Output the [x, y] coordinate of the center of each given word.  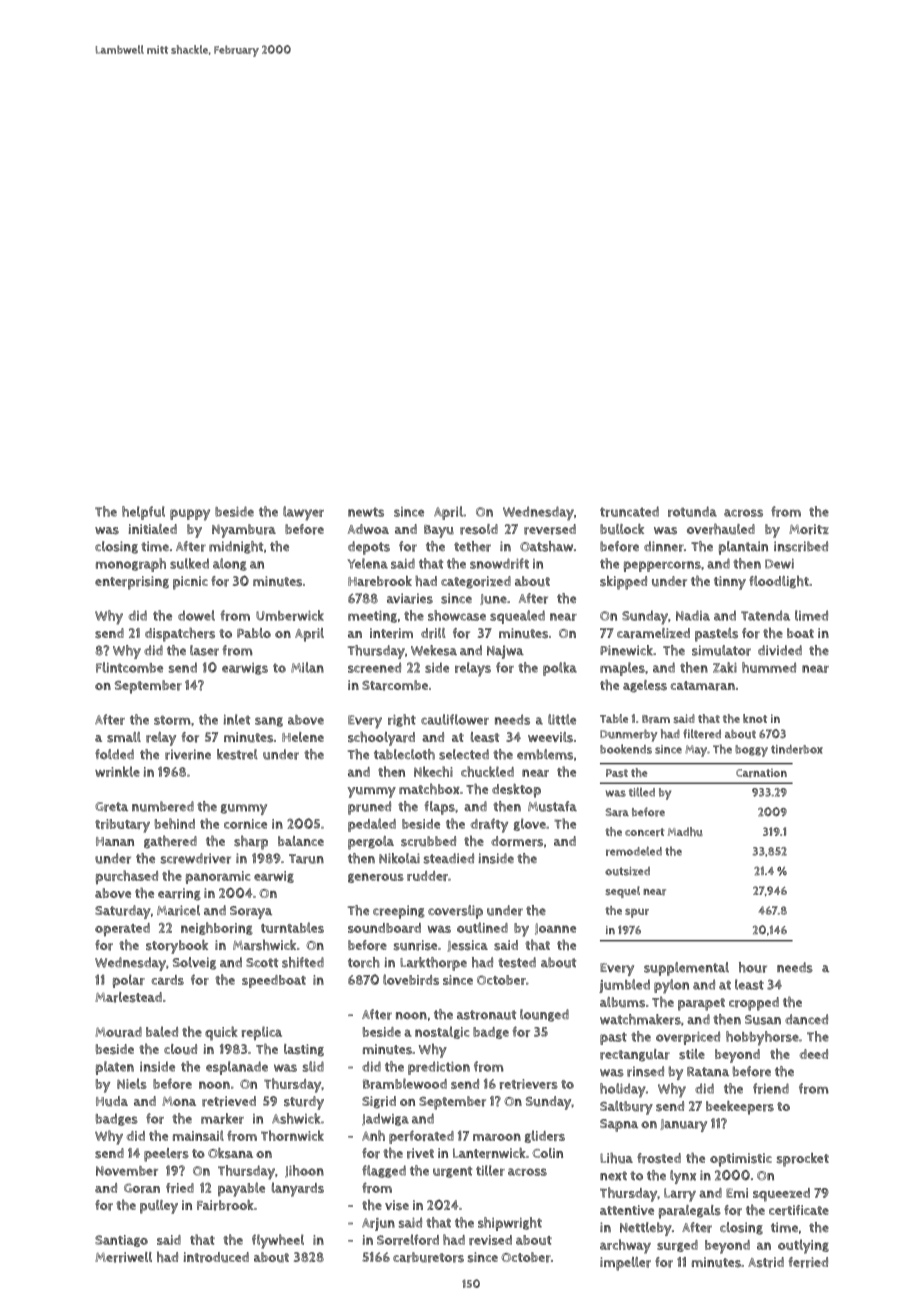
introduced [216, 1257]
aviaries [410, 598]
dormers [517, 841]
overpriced [688, 1038]
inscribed [801, 546]
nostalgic [442, 1032]
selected [464, 754]
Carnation [761, 773]
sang [269, 722]
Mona [179, 1101]
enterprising [132, 583]
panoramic [218, 877]
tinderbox [797, 749]
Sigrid [379, 1102]
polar [129, 981]
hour [753, 967]
